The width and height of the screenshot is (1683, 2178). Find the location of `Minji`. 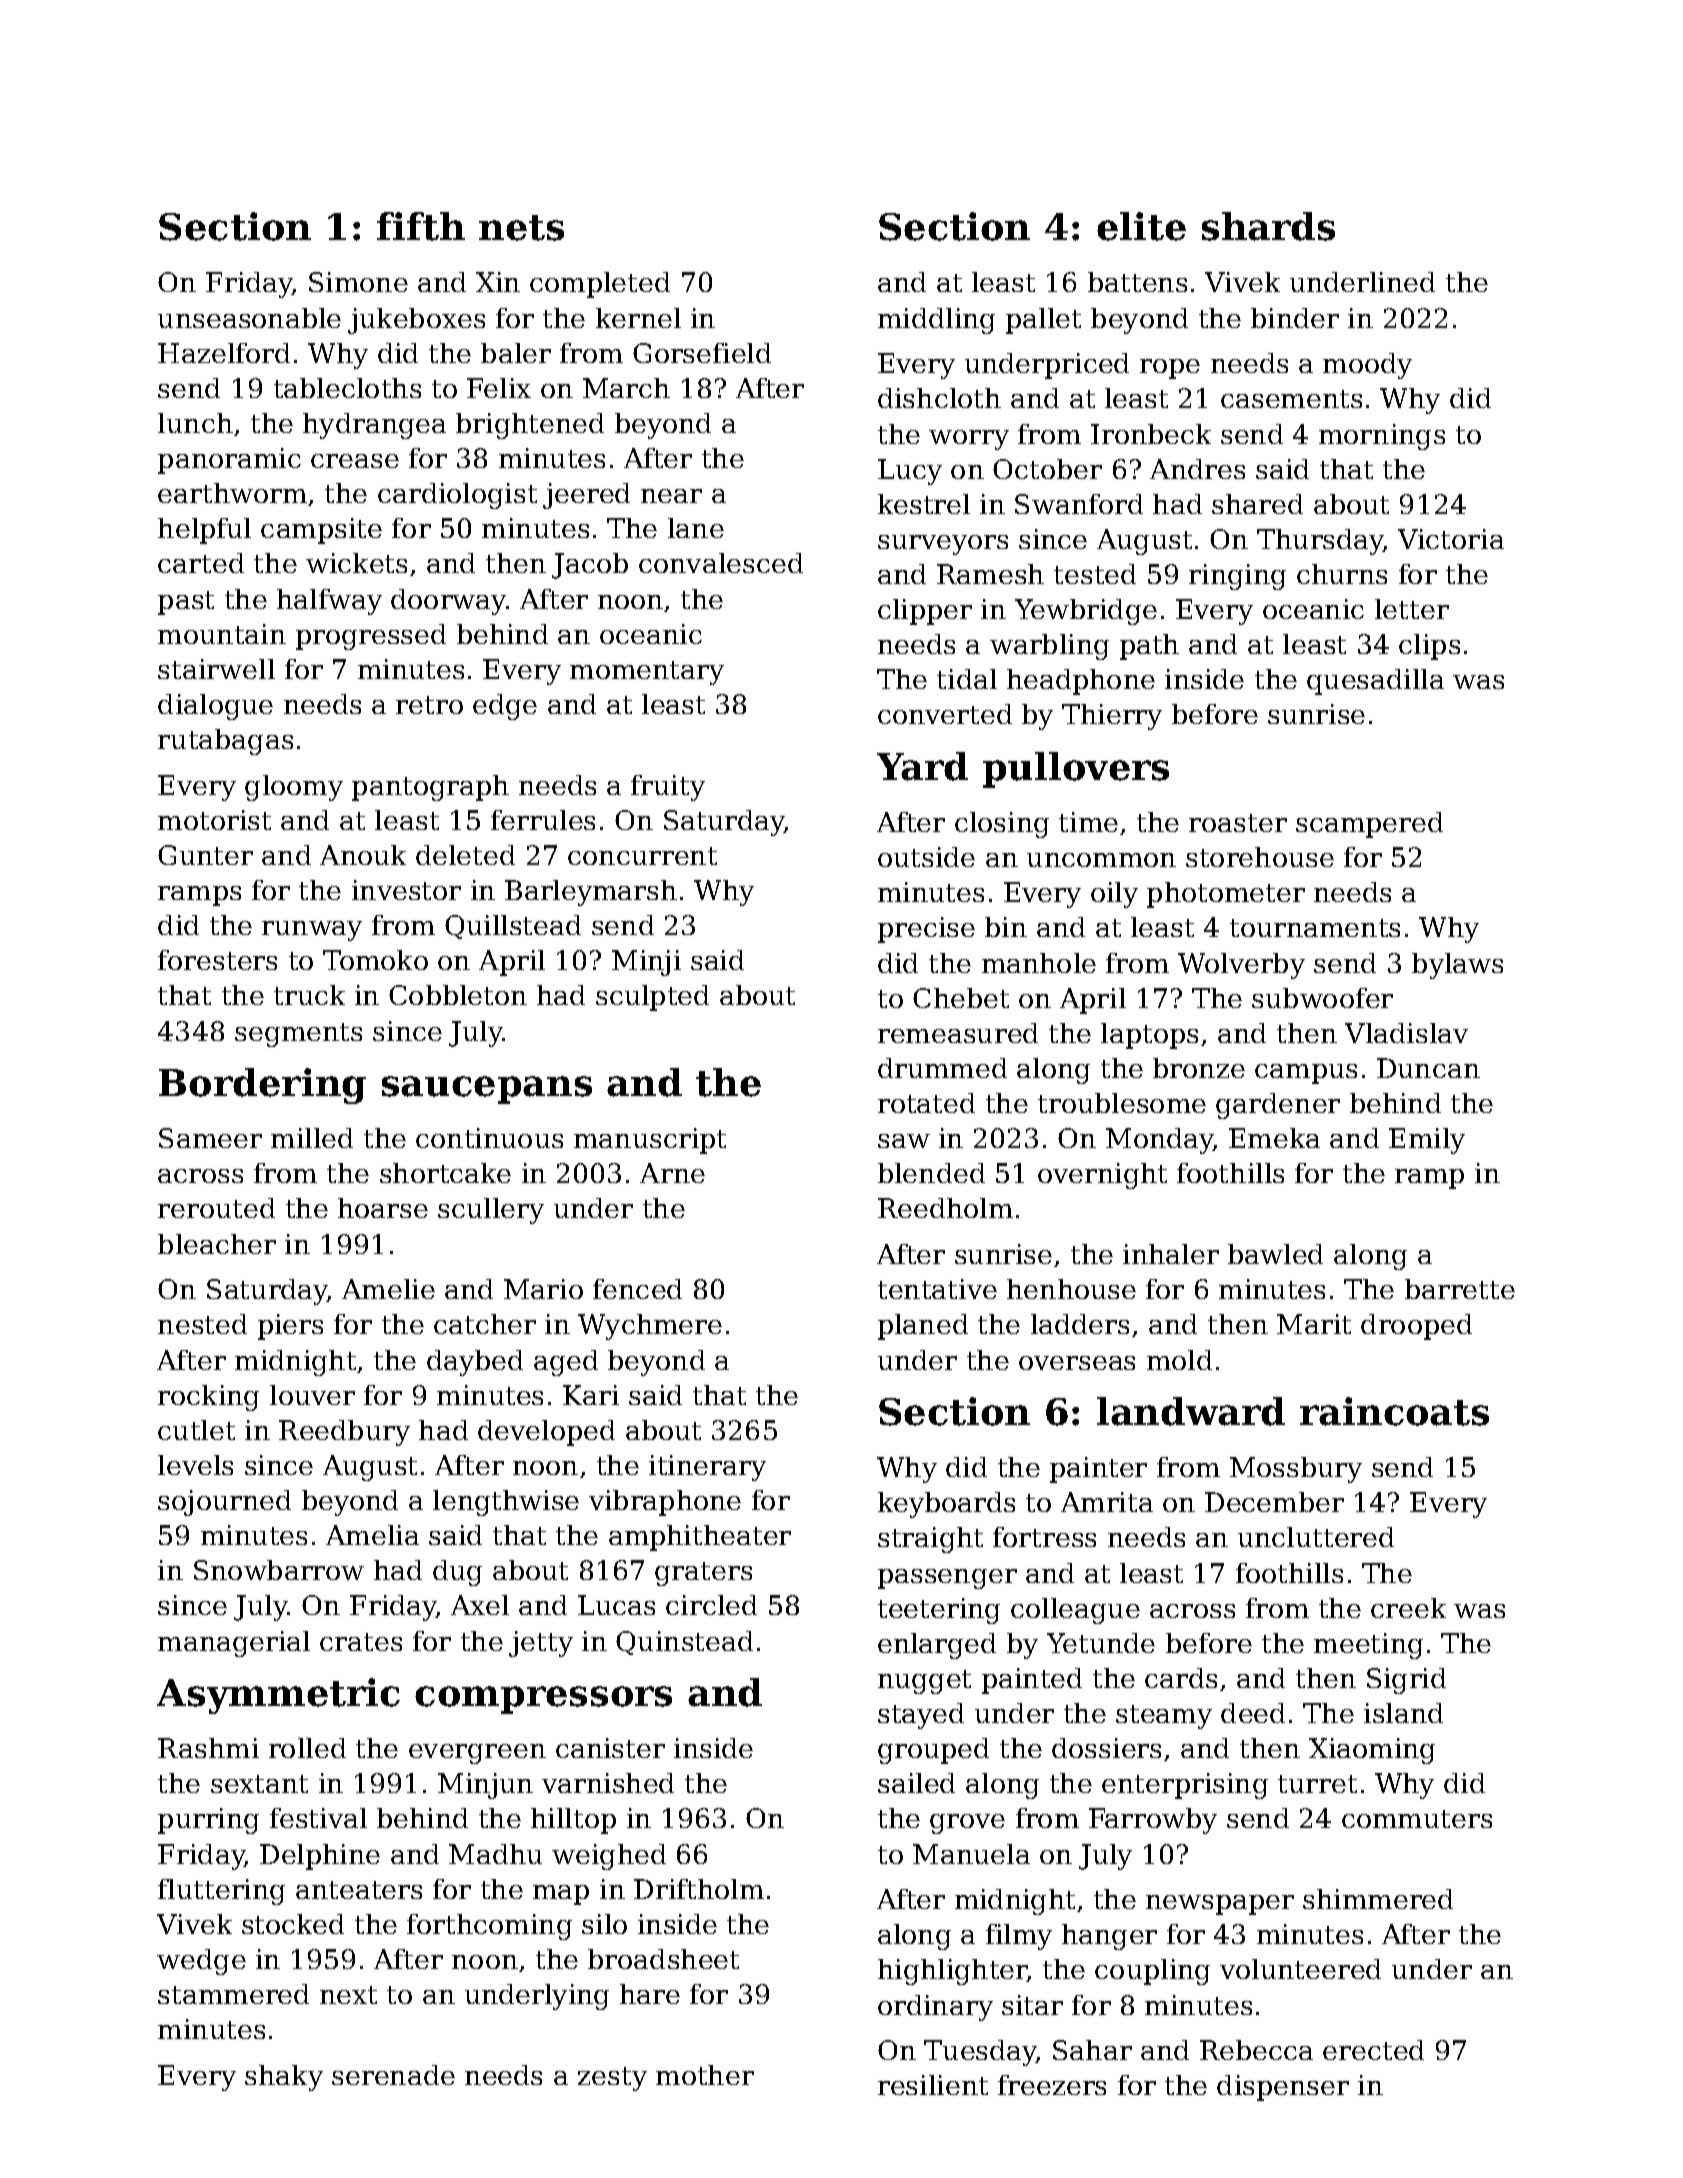

Minji is located at coordinates (646, 963).
